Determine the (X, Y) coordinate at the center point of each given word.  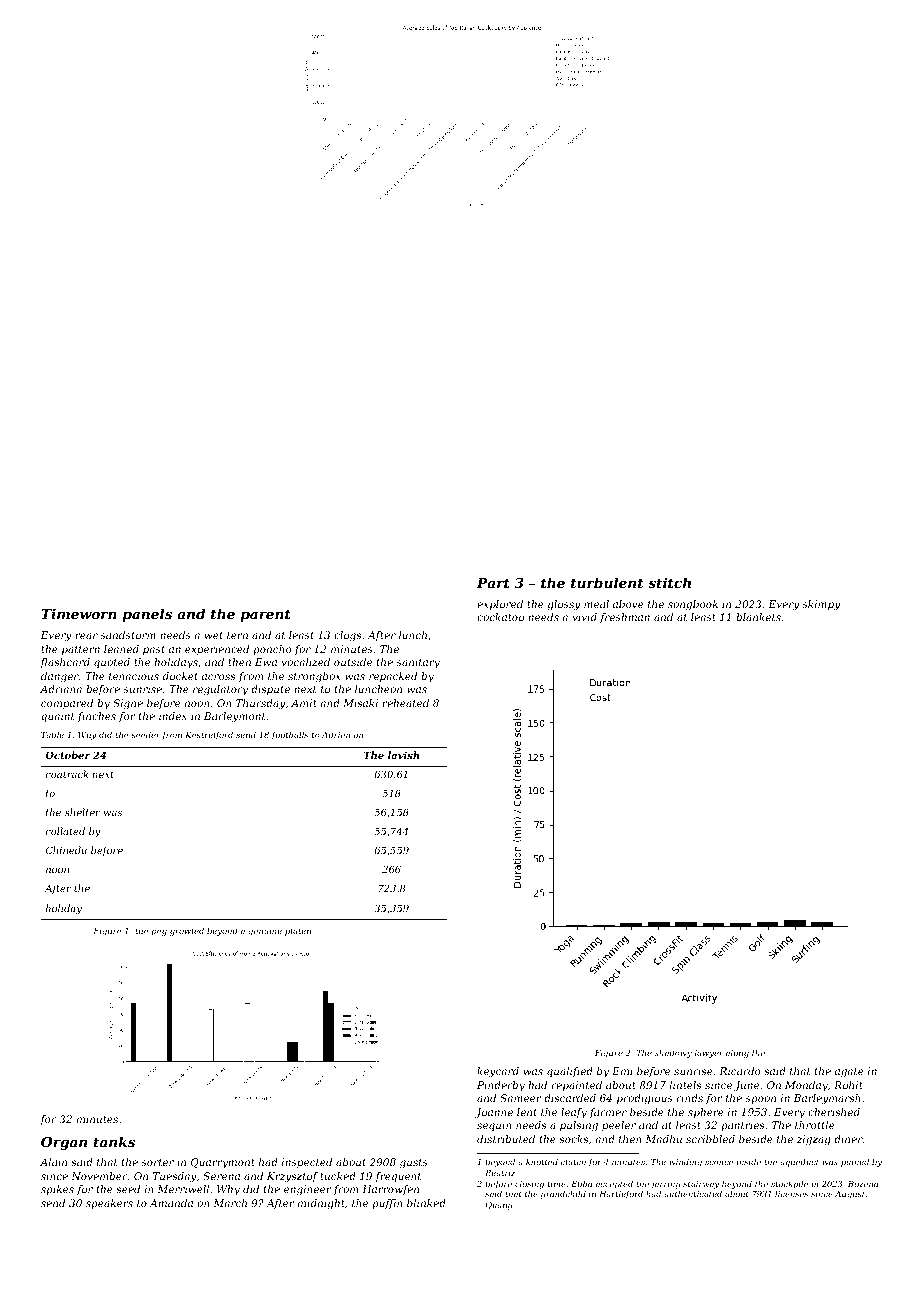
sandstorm (128, 635)
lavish (403, 755)
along (737, 1053)
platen (298, 931)
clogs (347, 636)
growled (187, 931)
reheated (405, 703)
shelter (82, 812)
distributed (506, 1139)
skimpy (821, 605)
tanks (114, 1141)
